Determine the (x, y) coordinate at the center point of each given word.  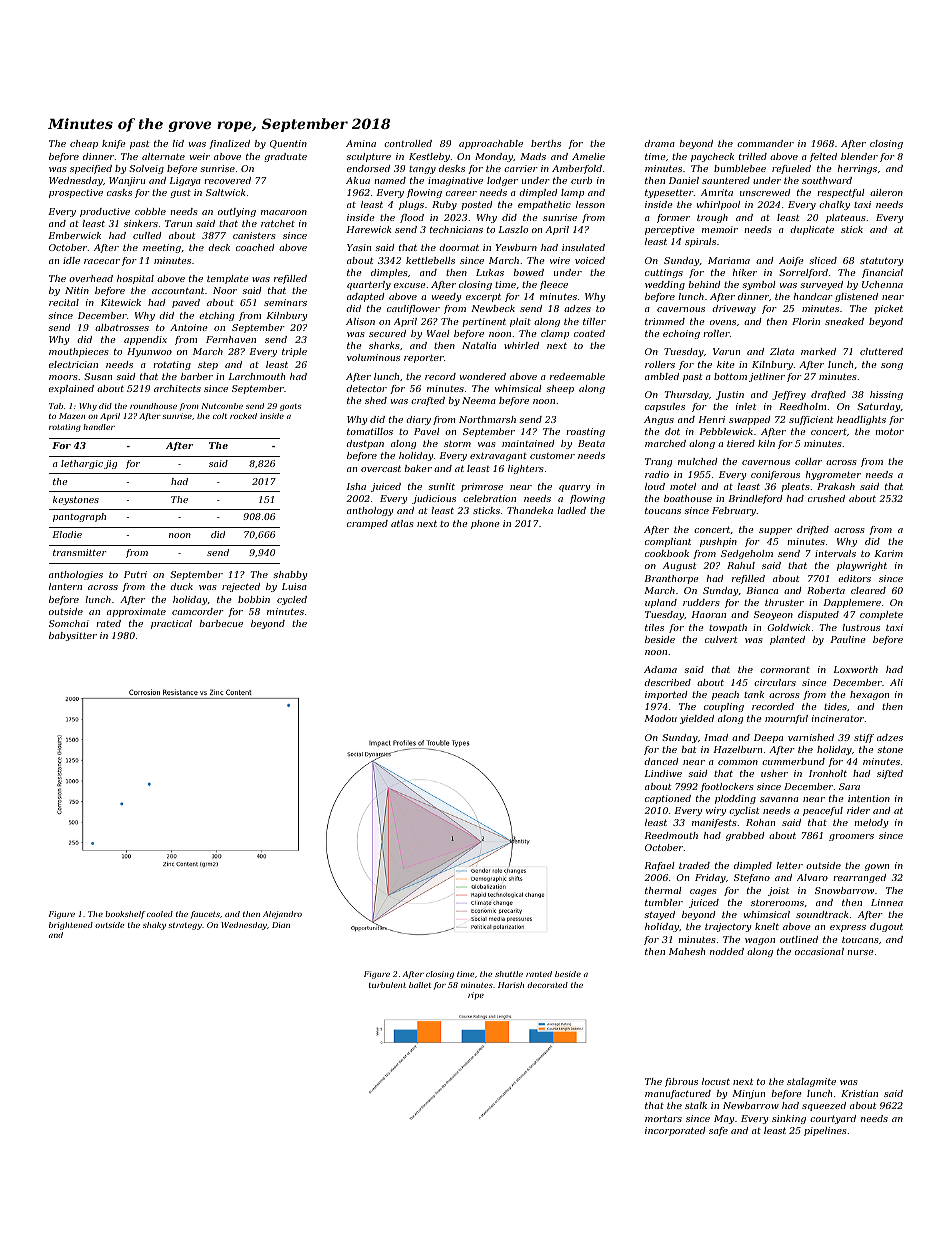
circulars (775, 682)
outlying (237, 212)
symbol (758, 285)
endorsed (368, 168)
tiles (654, 627)
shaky (154, 926)
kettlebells (430, 260)
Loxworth (855, 669)
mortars (663, 1118)
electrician (73, 364)
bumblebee (740, 168)
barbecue (221, 623)
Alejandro (282, 915)
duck (181, 586)
